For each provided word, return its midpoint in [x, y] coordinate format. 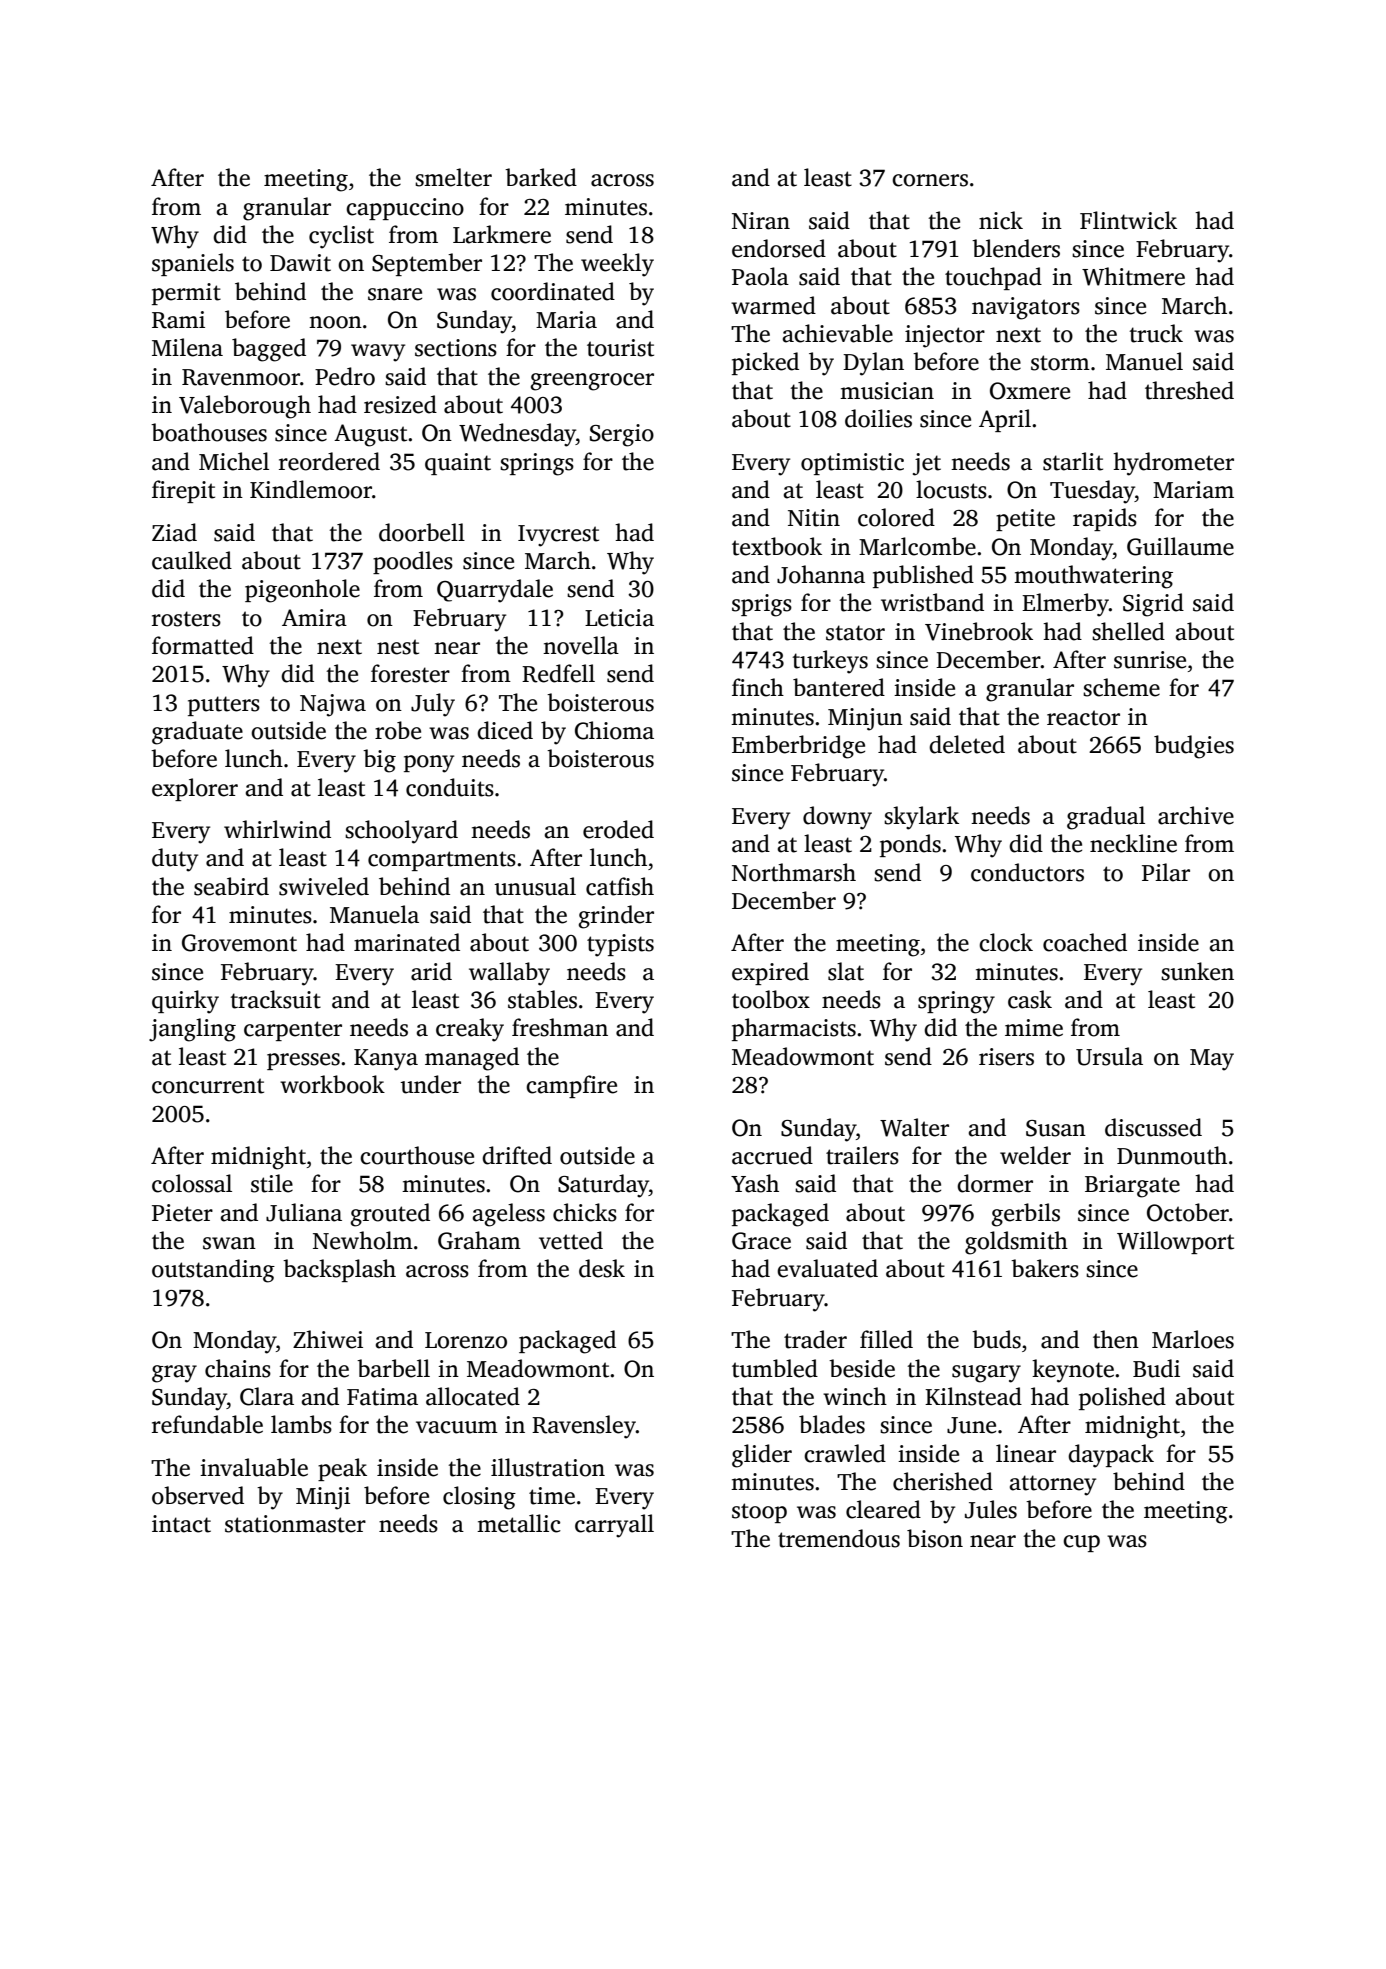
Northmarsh [794, 872]
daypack [1111, 1456]
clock [1006, 942]
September [427, 264]
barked [541, 177]
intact [181, 1524]
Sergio [622, 435]
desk [602, 1268]
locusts [951, 489]
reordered [329, 461]
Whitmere [1133, 276]
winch [855, 1396]
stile [272, 1183]
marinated [407, 942]
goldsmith [1016, 1243]
